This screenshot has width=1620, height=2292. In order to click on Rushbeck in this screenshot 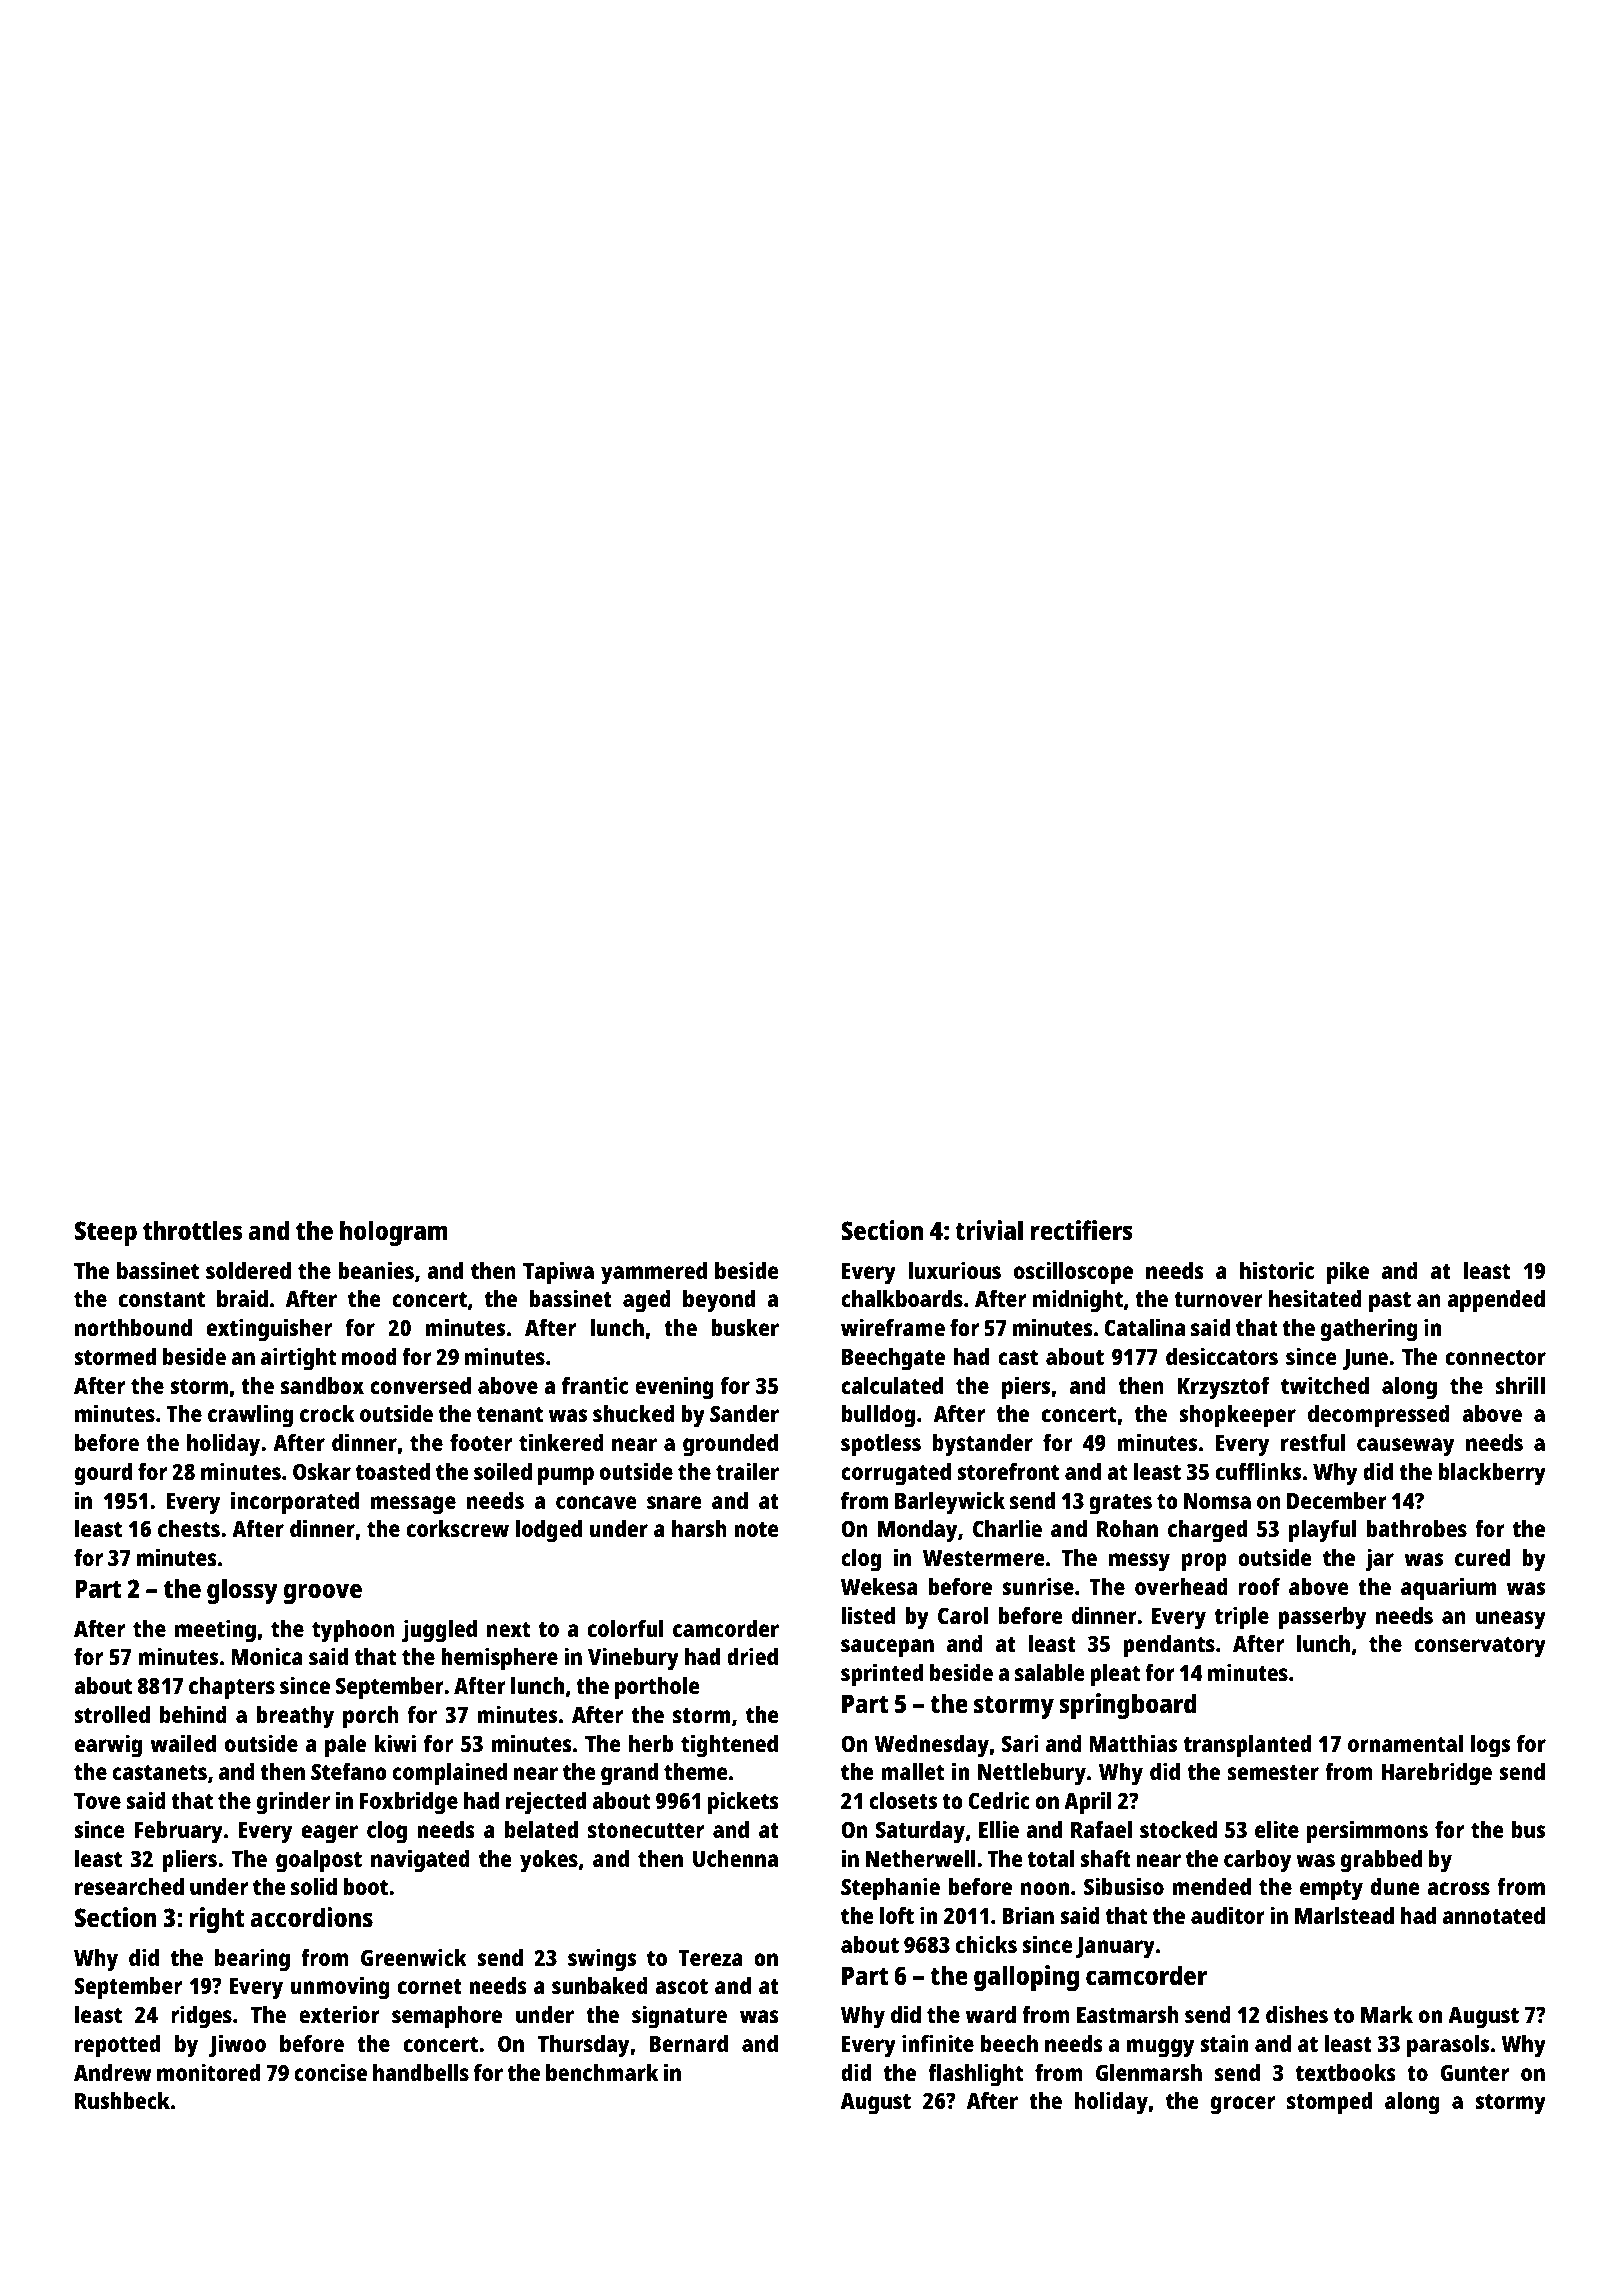, I will do `click(122, 2100)`.
